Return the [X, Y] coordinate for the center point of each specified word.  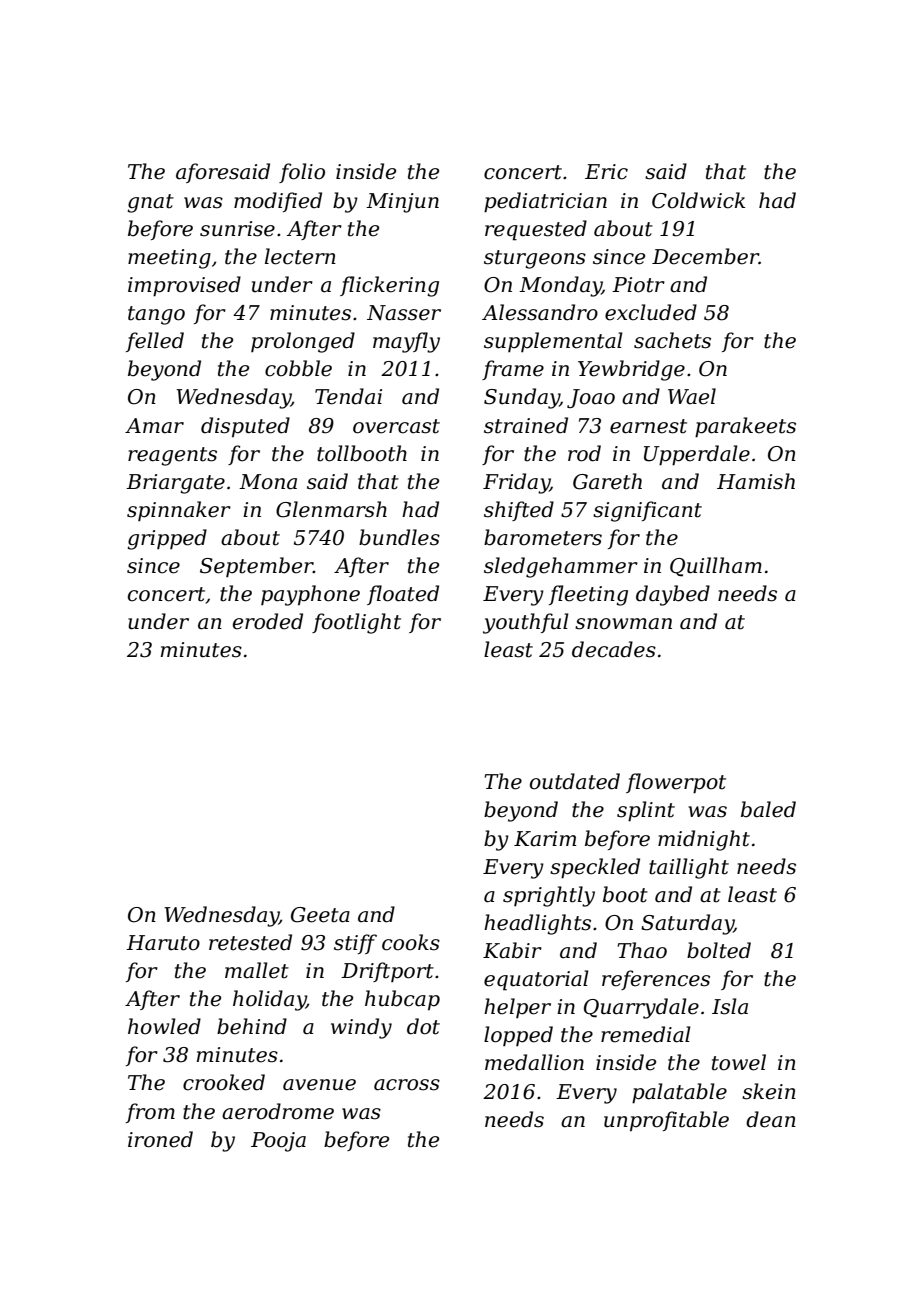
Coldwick [698, 200]
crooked [224, 1082]
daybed [673, 595]
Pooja [278, 1142]
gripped [167, 539]
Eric [606, 172]
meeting [169, 259]
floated [403, 595]
